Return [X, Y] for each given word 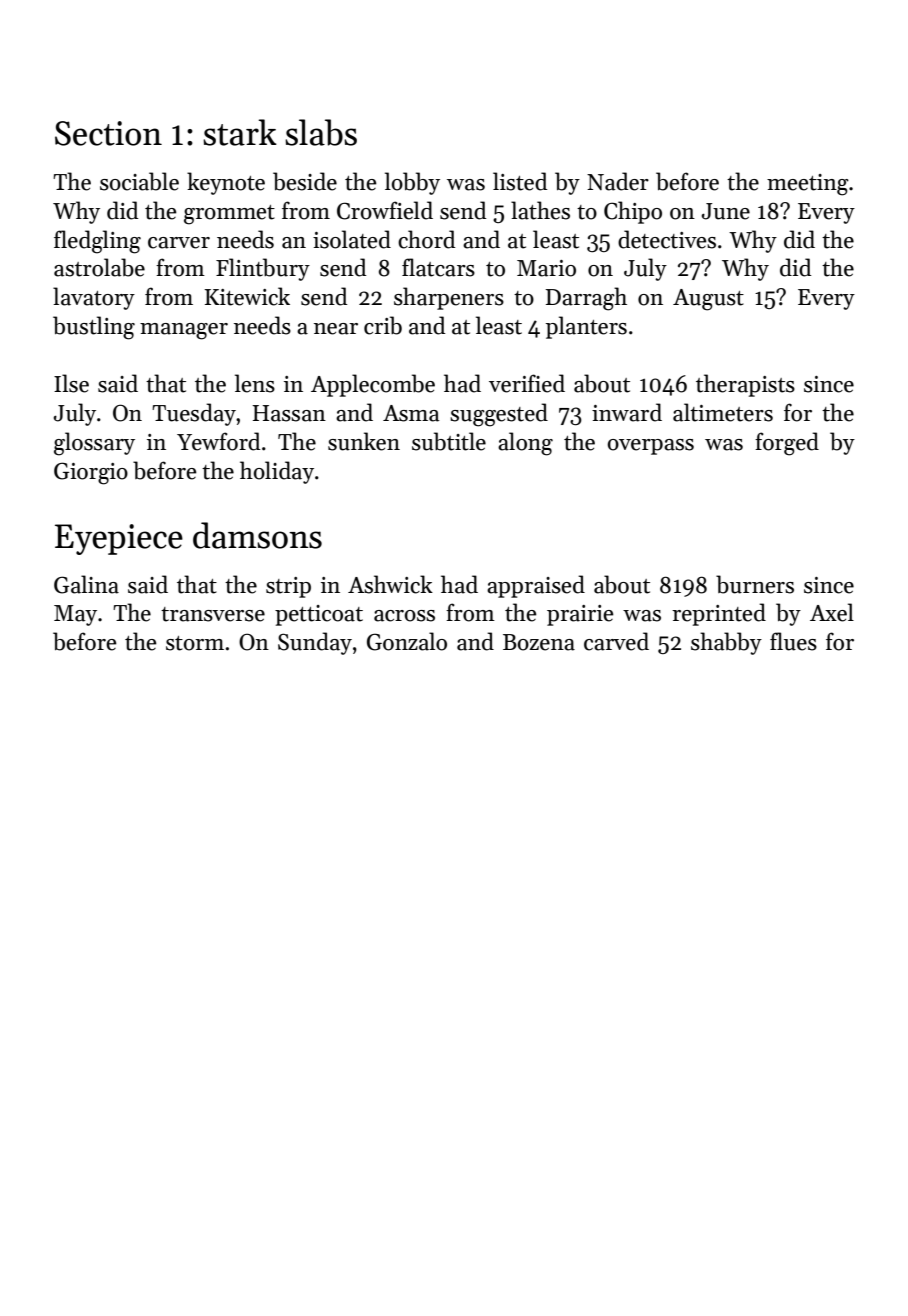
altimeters [723, 412]
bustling [94, 328]
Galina [86, 584]
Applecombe [373, 385]
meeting [808, 185]
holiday [277, 472]
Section [108, 133]
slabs [321, 132]
